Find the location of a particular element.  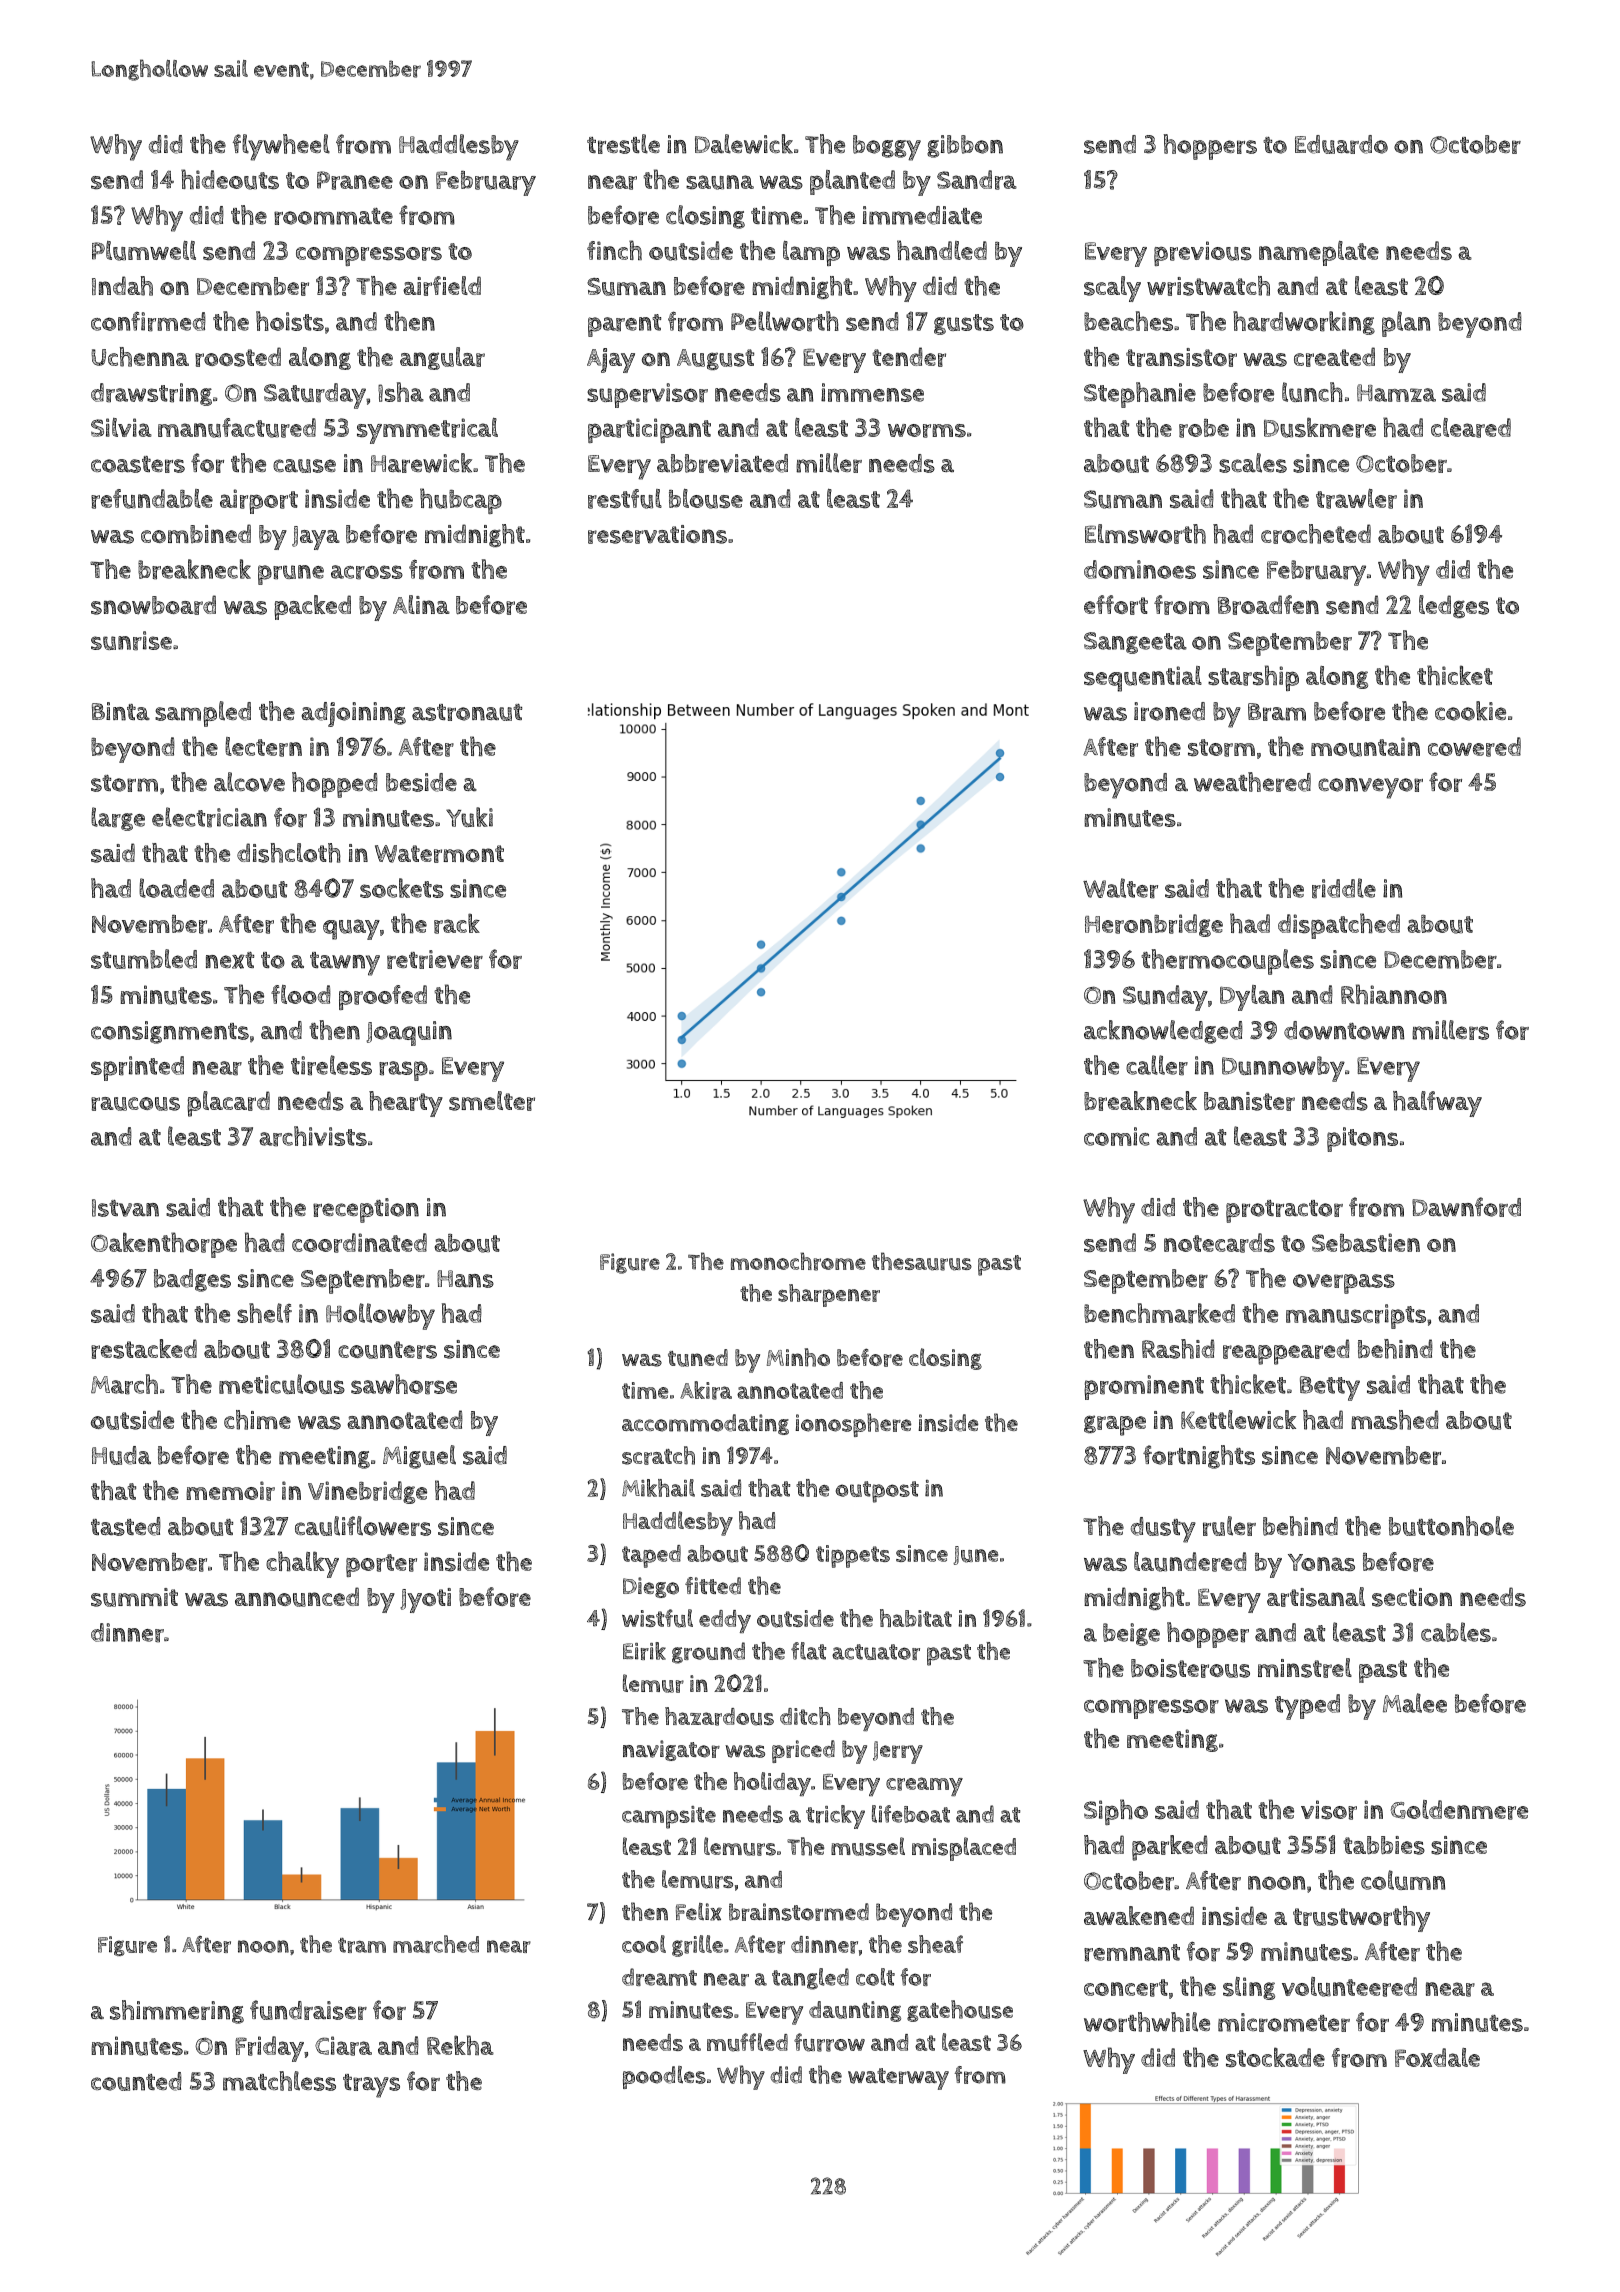

stockade is located at coordinates (1275, 2057).
